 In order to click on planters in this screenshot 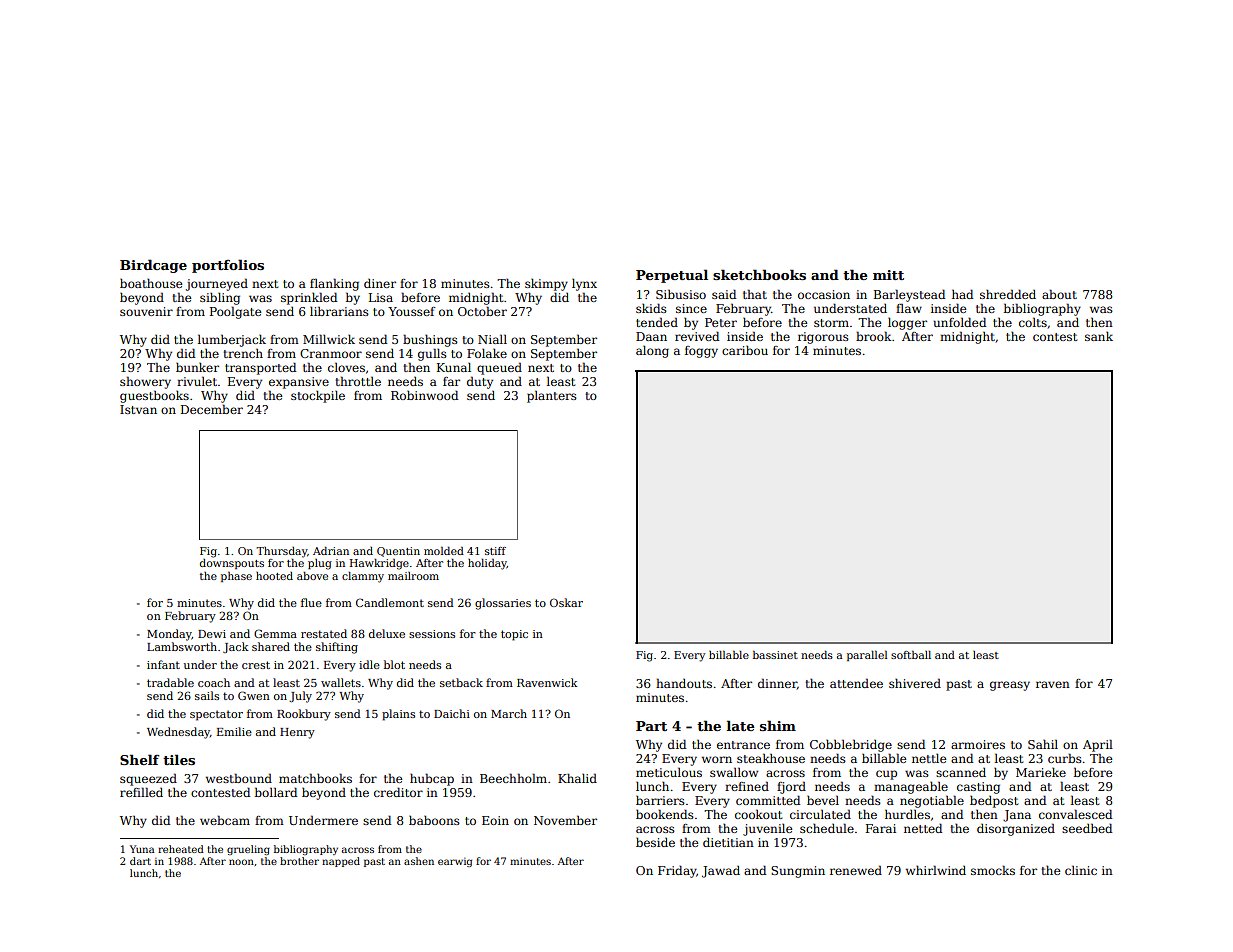, I will do `click(552, 396)`.
